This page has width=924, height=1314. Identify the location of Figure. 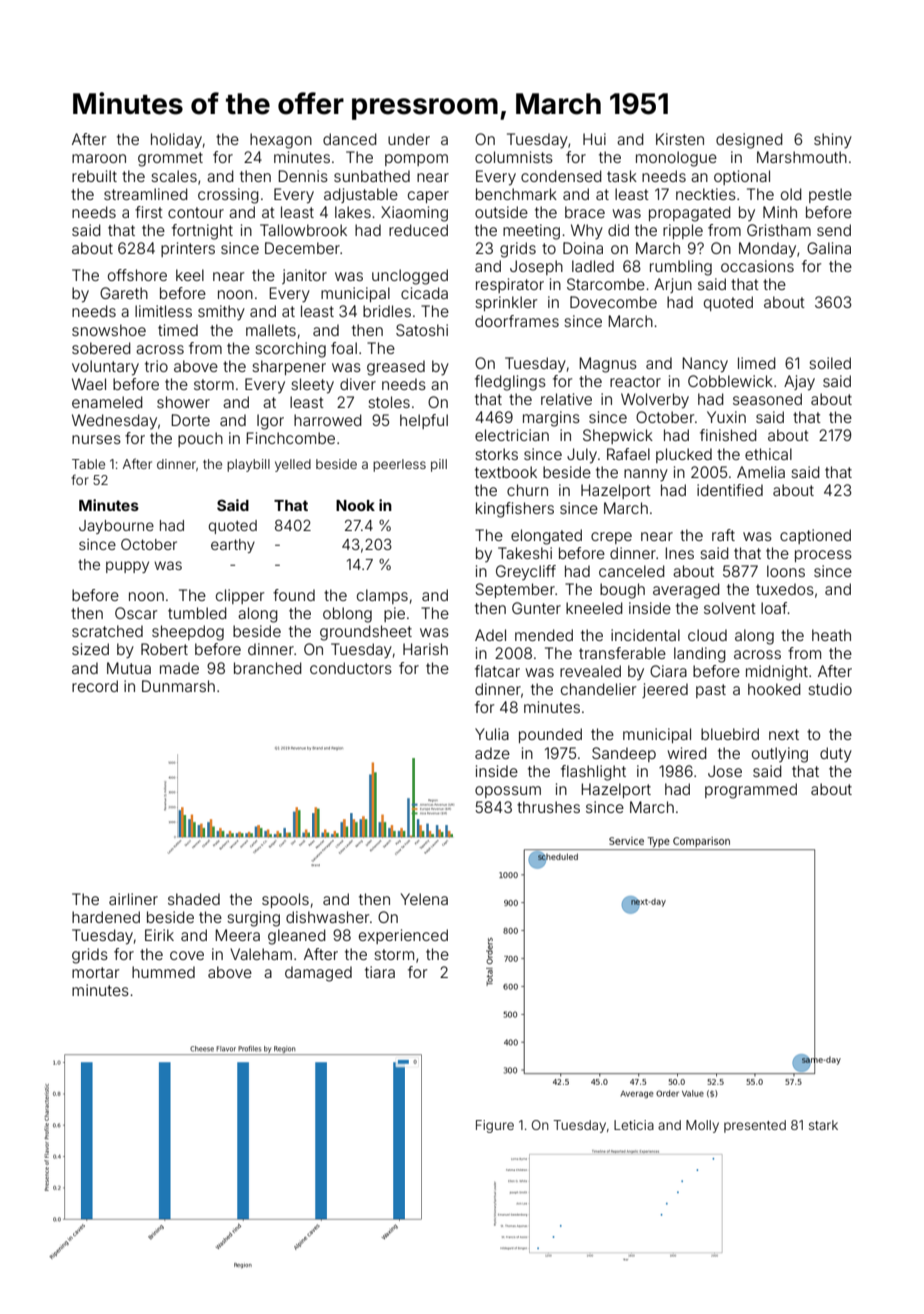
(495, 1126).
